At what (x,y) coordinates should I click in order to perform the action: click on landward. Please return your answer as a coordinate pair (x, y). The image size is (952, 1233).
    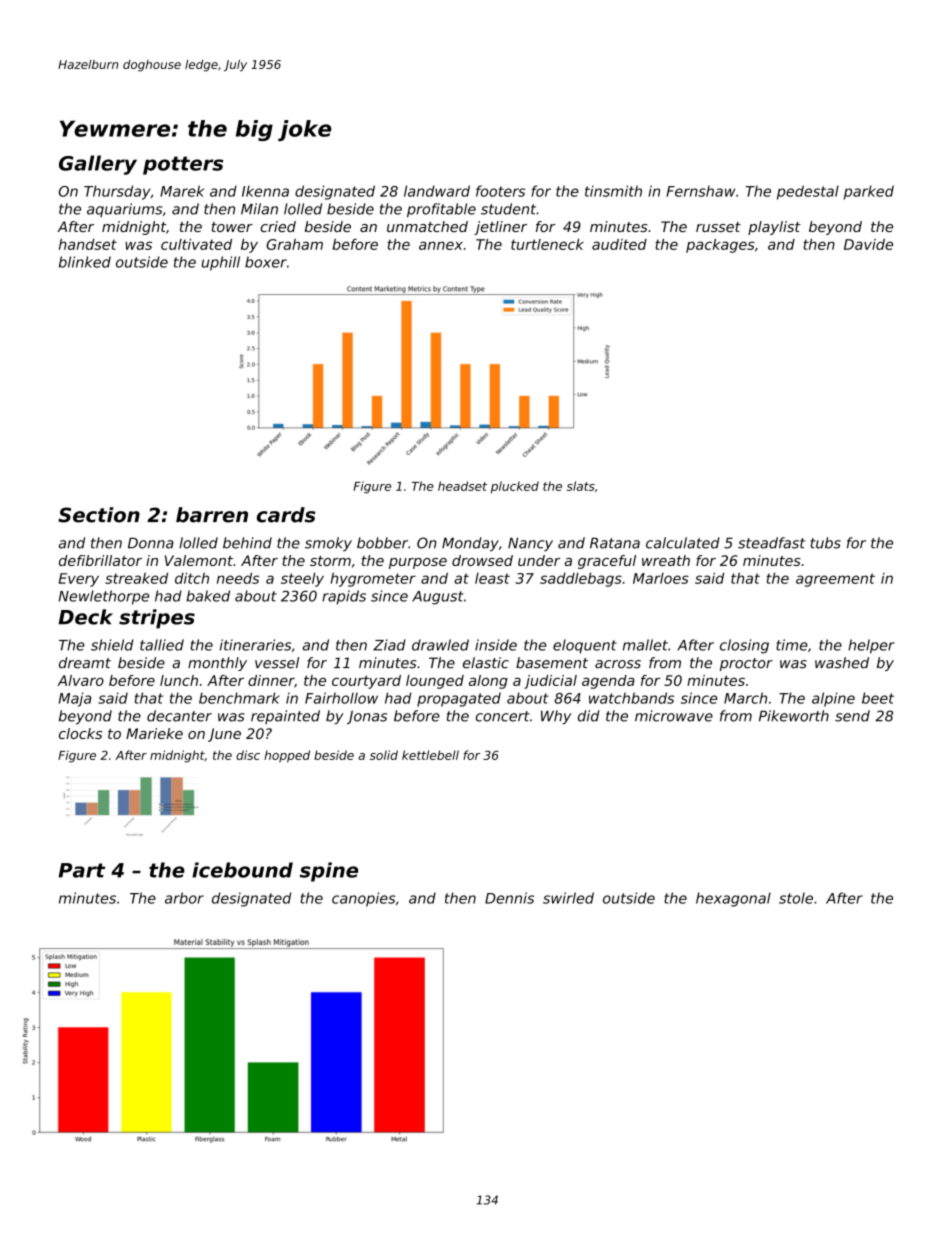
    Looking at the image, I should click on (437, 191).
